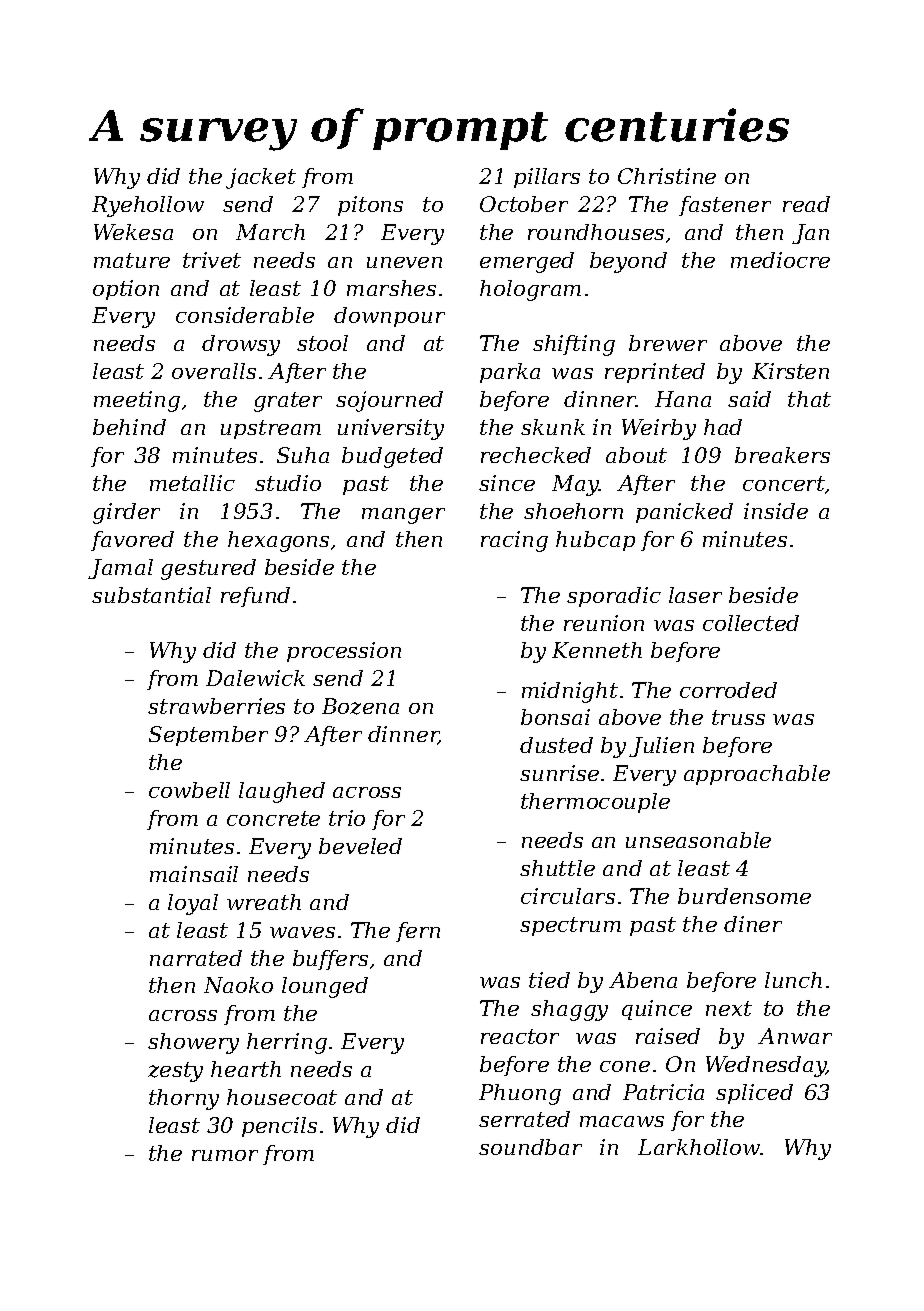 This document has height=1311, width=924. Describe the element at coordinates (360, 706) in the document. I see `Bozena` at that location.
